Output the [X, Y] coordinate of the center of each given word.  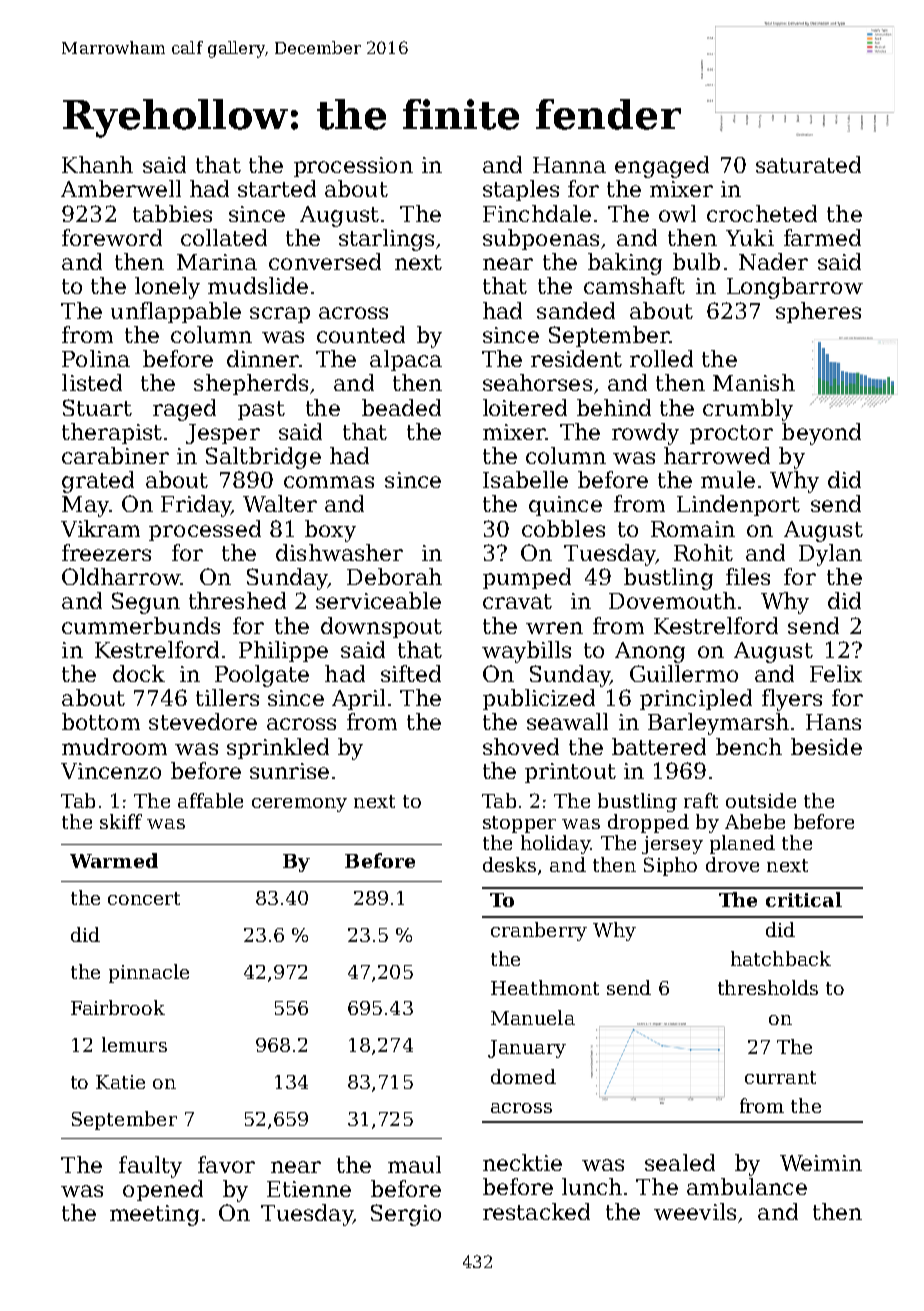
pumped [527, 578]
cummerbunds [141, 625]
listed [92, 382]
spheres [818, 312]
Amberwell [121, 188]
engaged [662, 167]
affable [210, 800]
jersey [672, 845]
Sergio [406, 1215]
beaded [401, 407]
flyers [792, 700]
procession [353, 167]
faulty [150, 1167]
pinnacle [149, 973]
